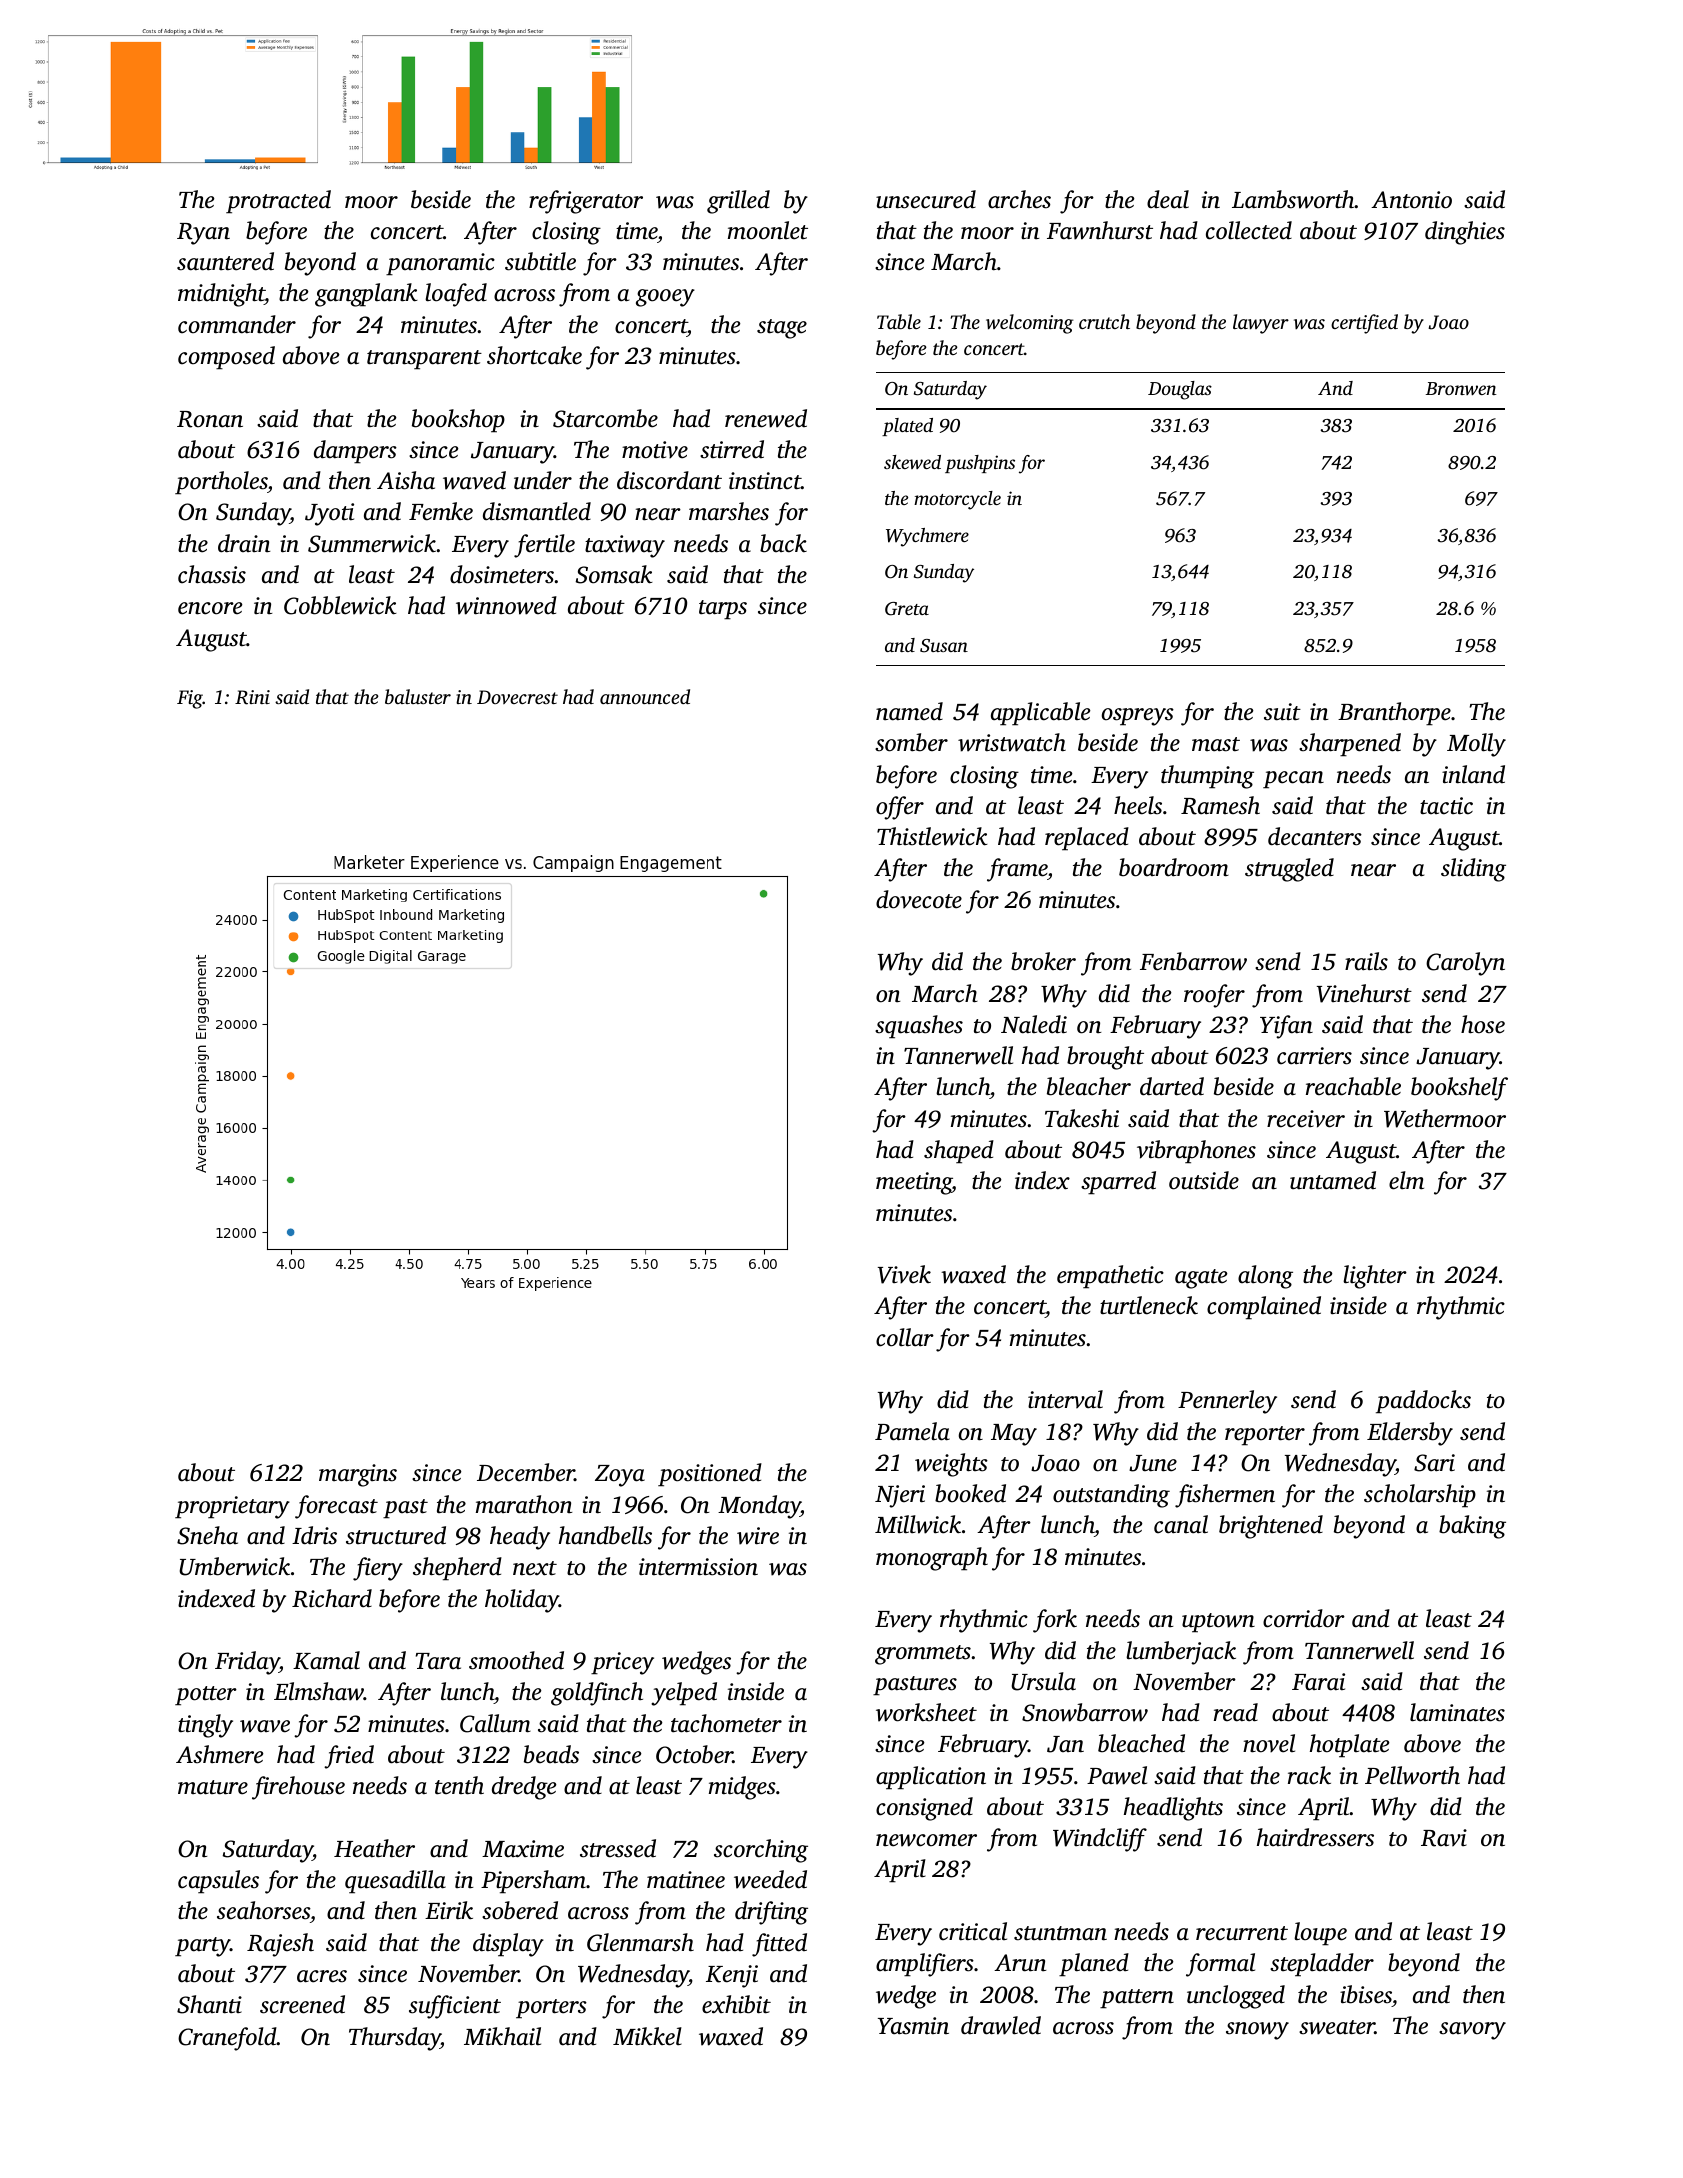  What do you see at coordinates (440, 264) in the document?
I see `panoramic` at bounding box center [440, 264].
